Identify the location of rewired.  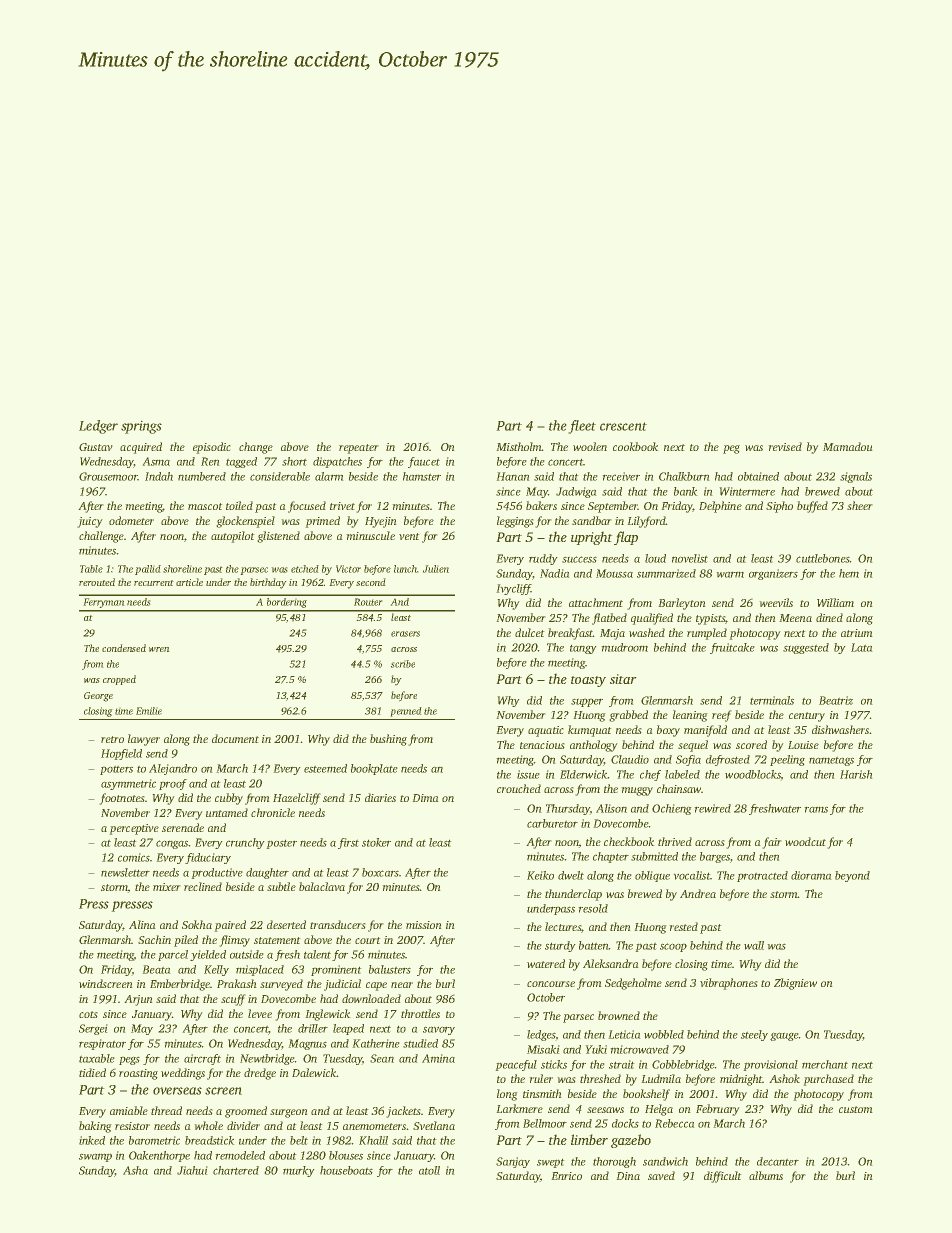
(712, 808).
